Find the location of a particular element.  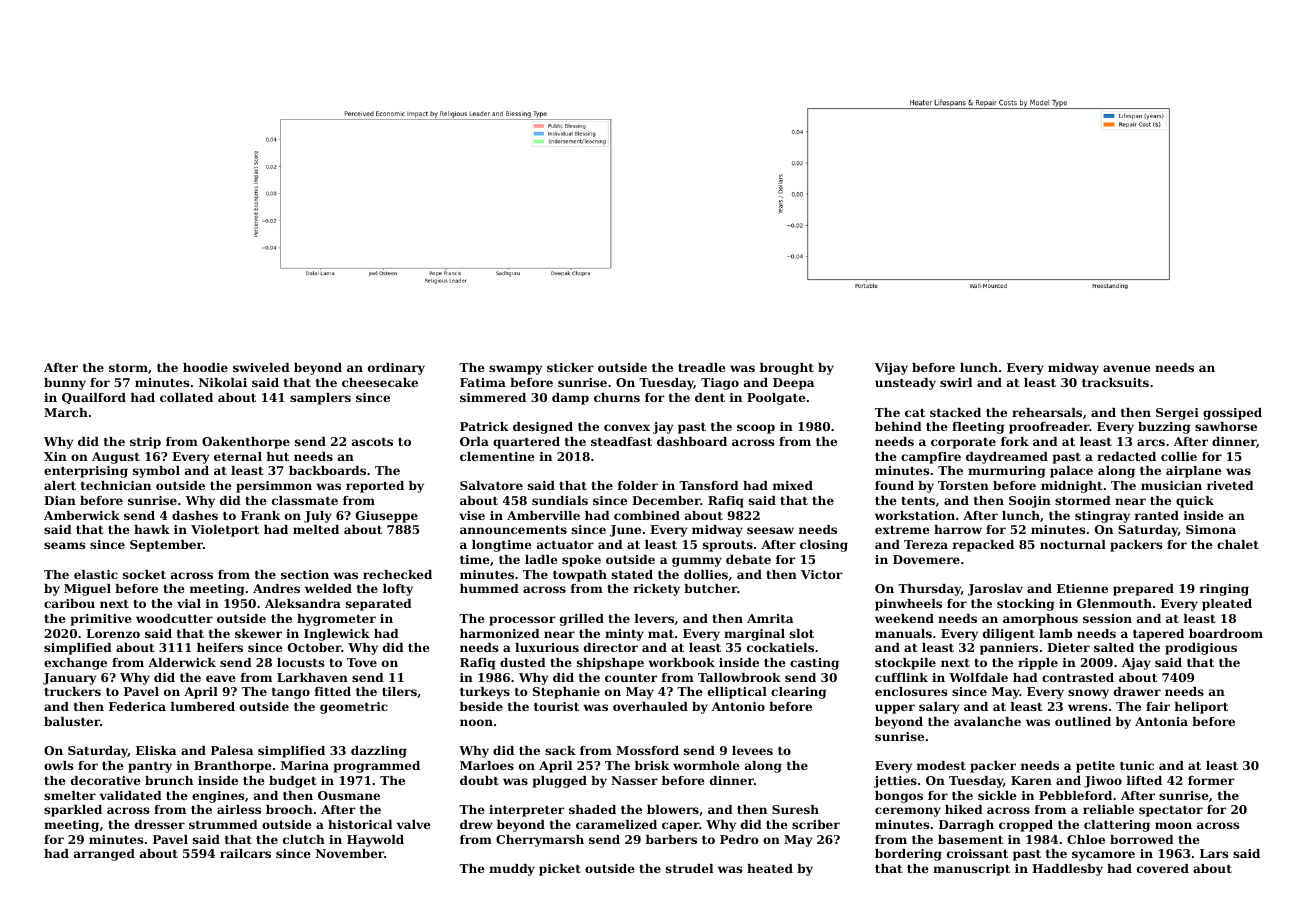

Ousmane is located at coordinates (349, 795).
